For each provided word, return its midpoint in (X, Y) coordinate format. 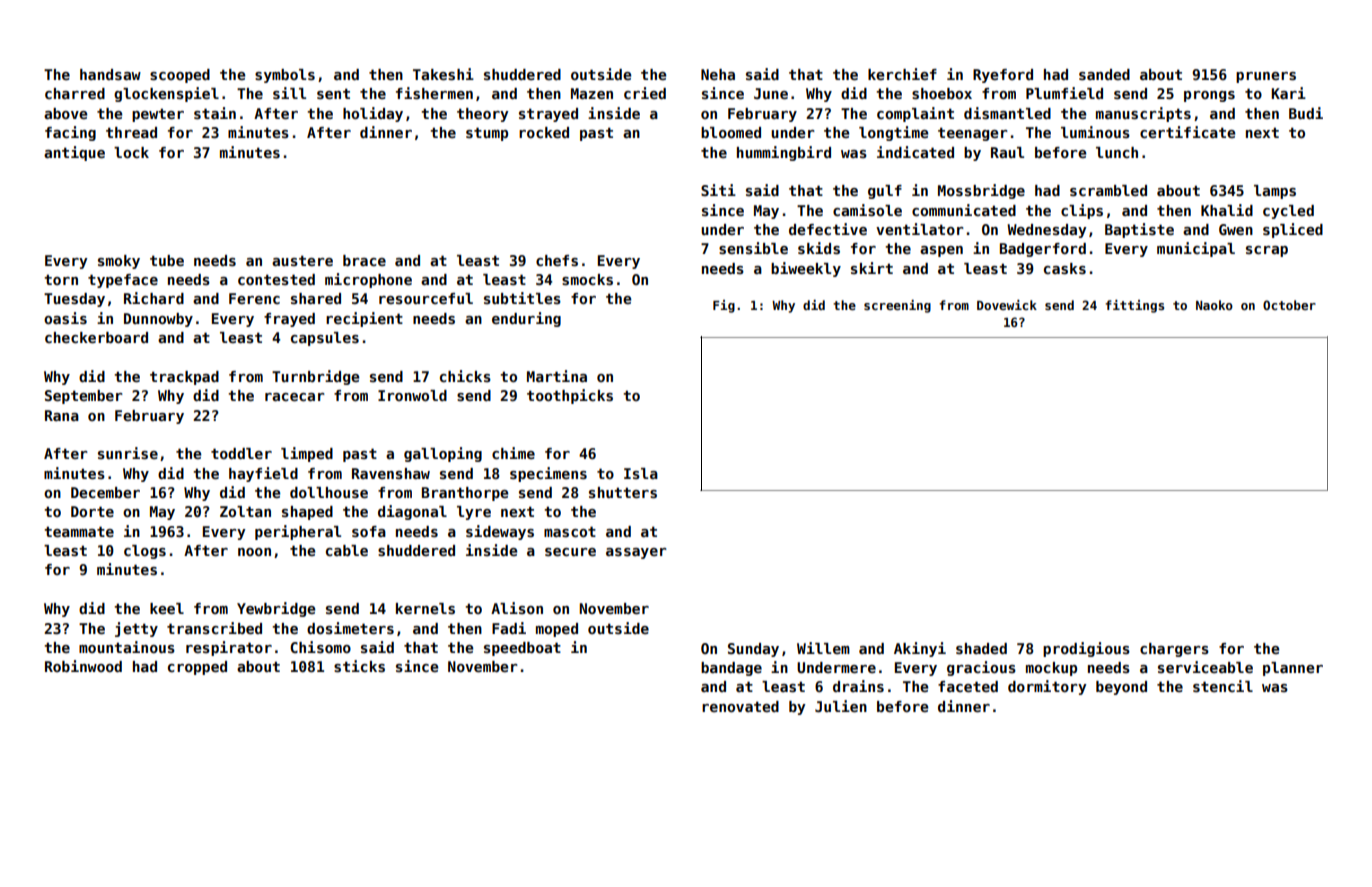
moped (557, 630)
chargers (1174, 650)
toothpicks (570, 396)
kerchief (902, 74)
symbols (285, 76)
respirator (229, 648)
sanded (1104, 74)
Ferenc (254, 298)
